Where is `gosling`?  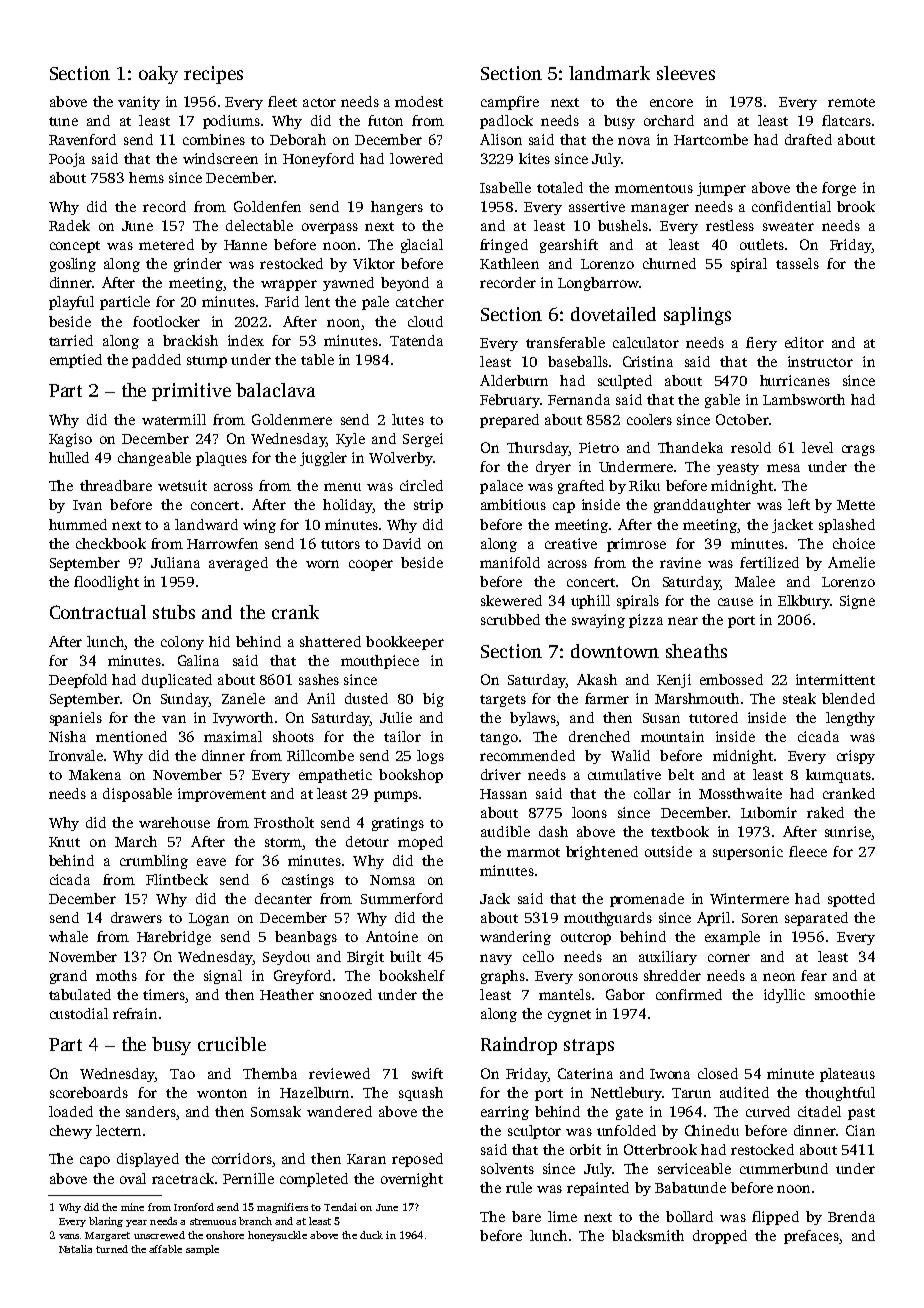
gosling is located at coordinates (73, 265).
